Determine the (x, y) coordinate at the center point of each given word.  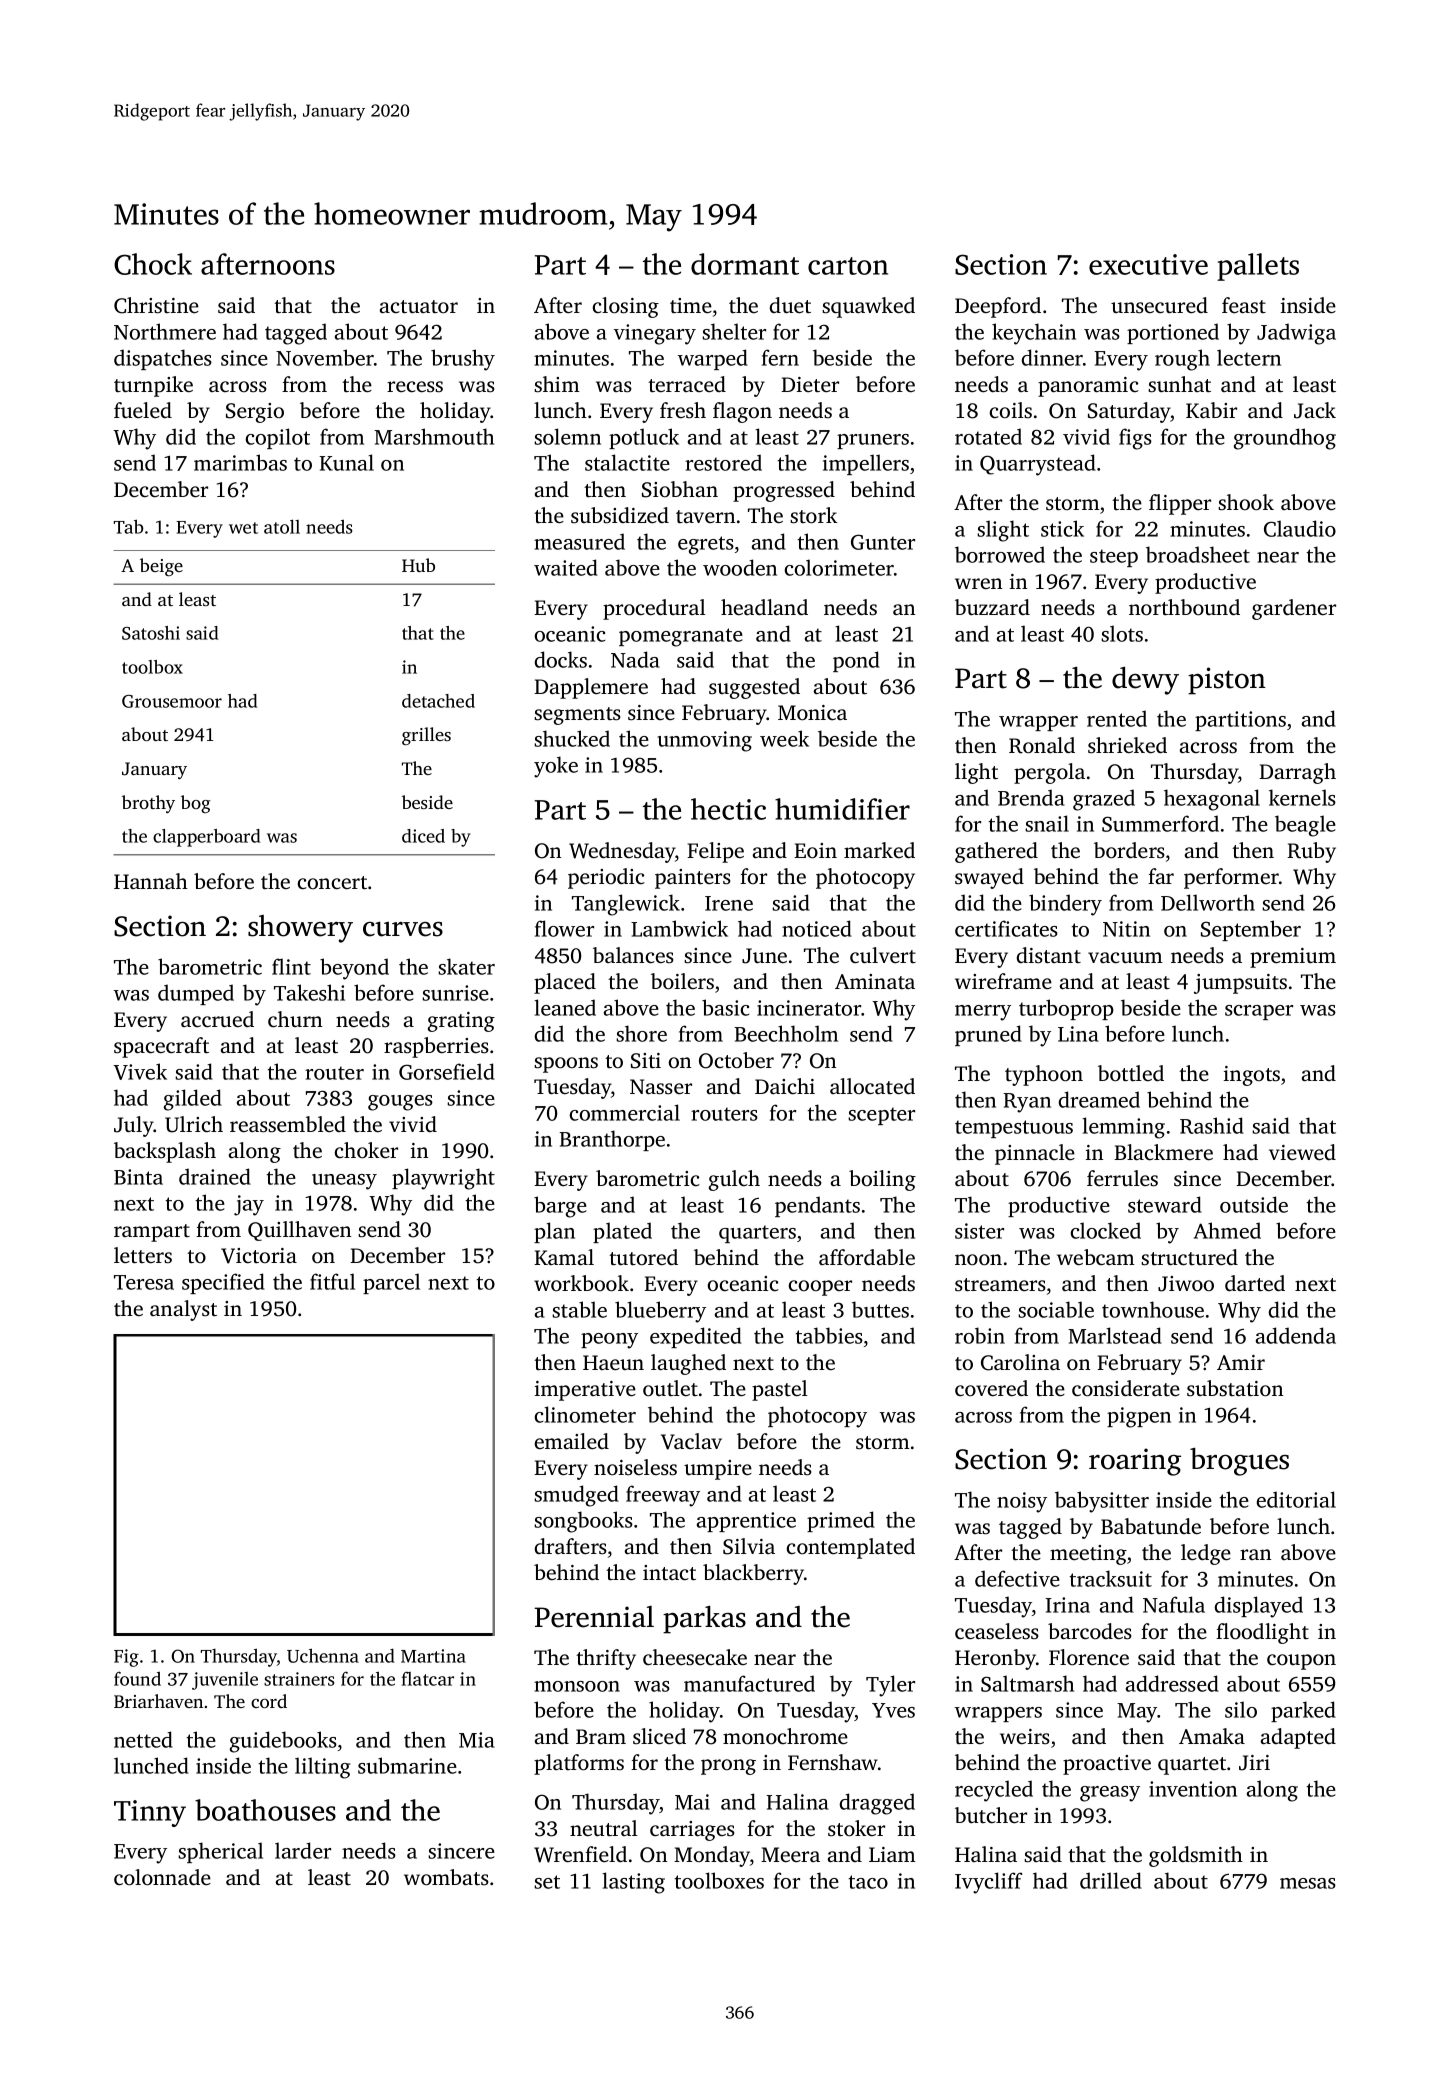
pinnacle (1035, 1154)
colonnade (162, 1877)
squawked (868, 307)
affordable (867, 1257)
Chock (153, 264)
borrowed (1000, 554)
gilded (193, 1100)
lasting (633, 1883)
